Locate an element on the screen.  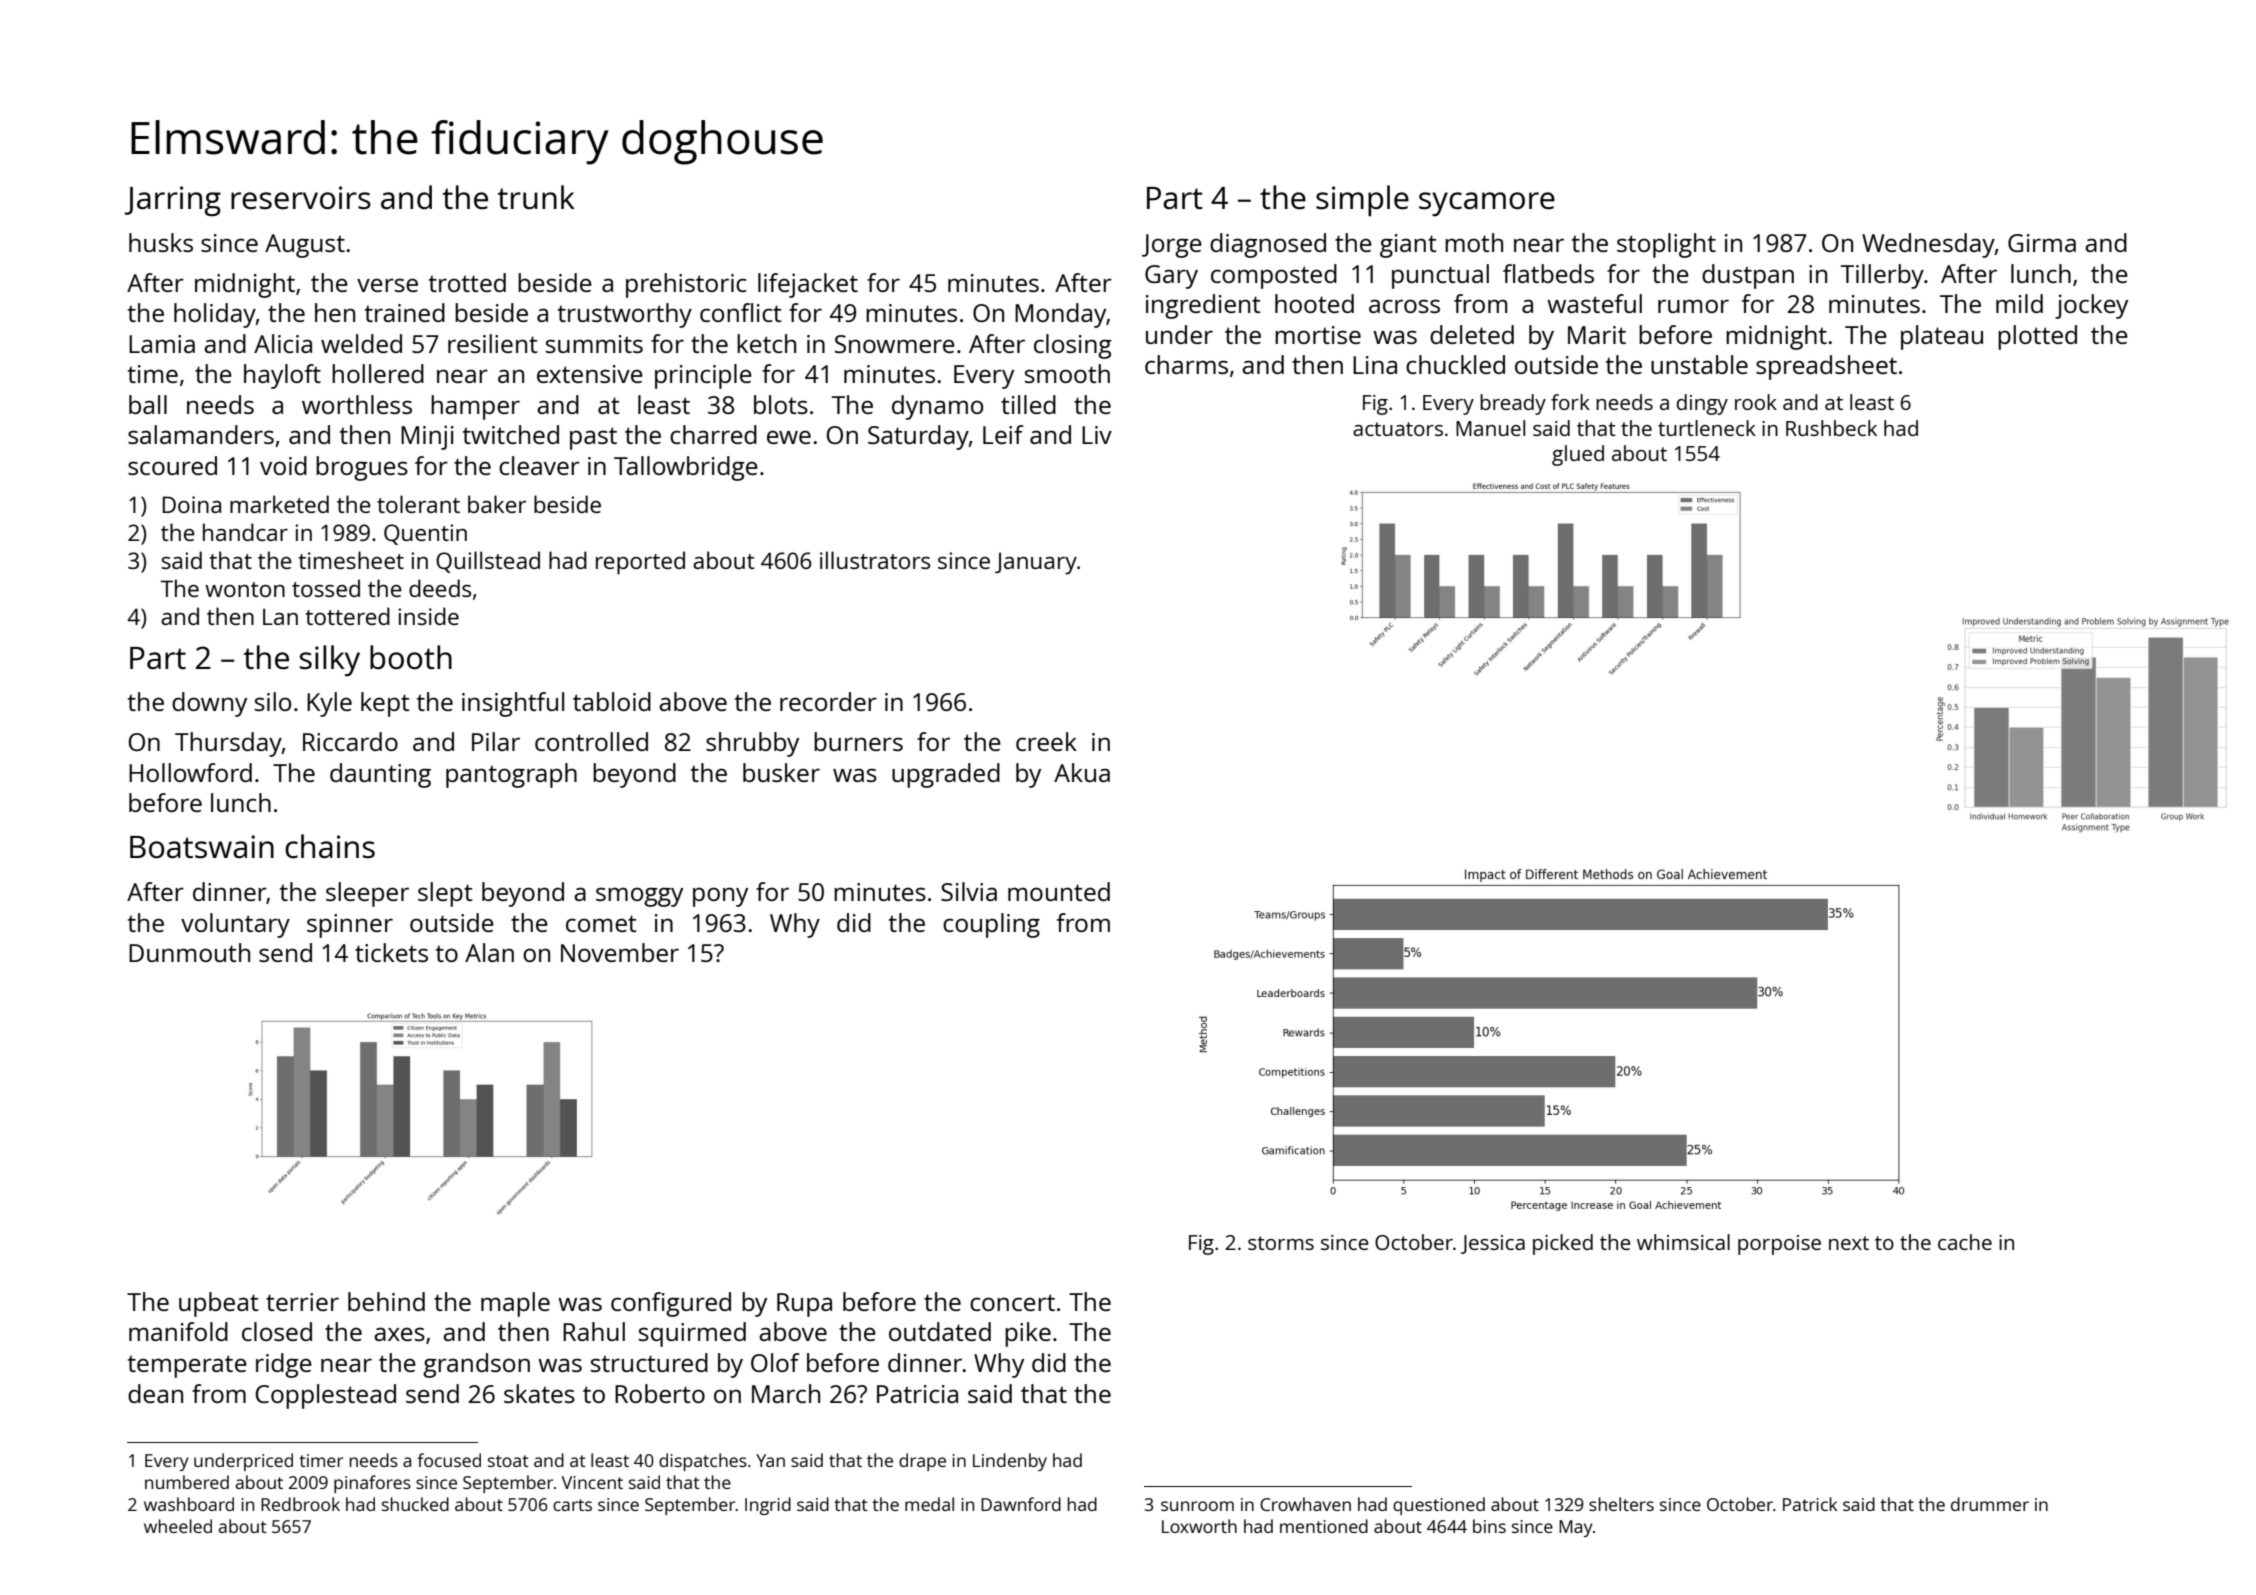
drummer is located at coordinates (1990, 1504).
